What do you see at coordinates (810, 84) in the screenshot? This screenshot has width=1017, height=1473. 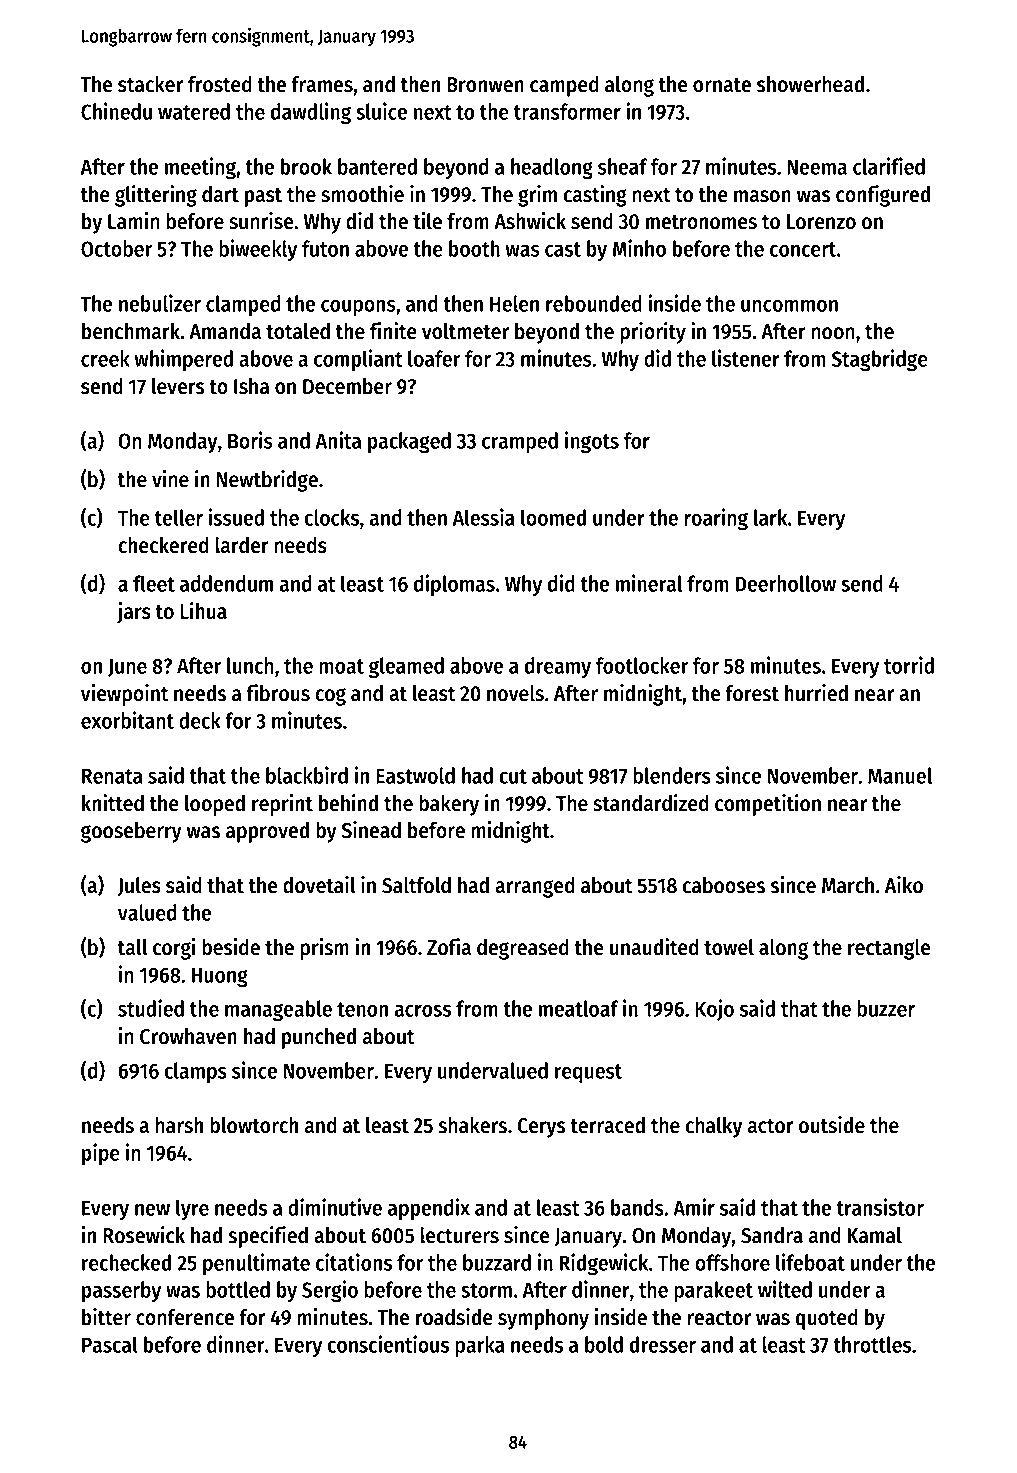 I see `showerhead` at bounding box center [810, 84].
